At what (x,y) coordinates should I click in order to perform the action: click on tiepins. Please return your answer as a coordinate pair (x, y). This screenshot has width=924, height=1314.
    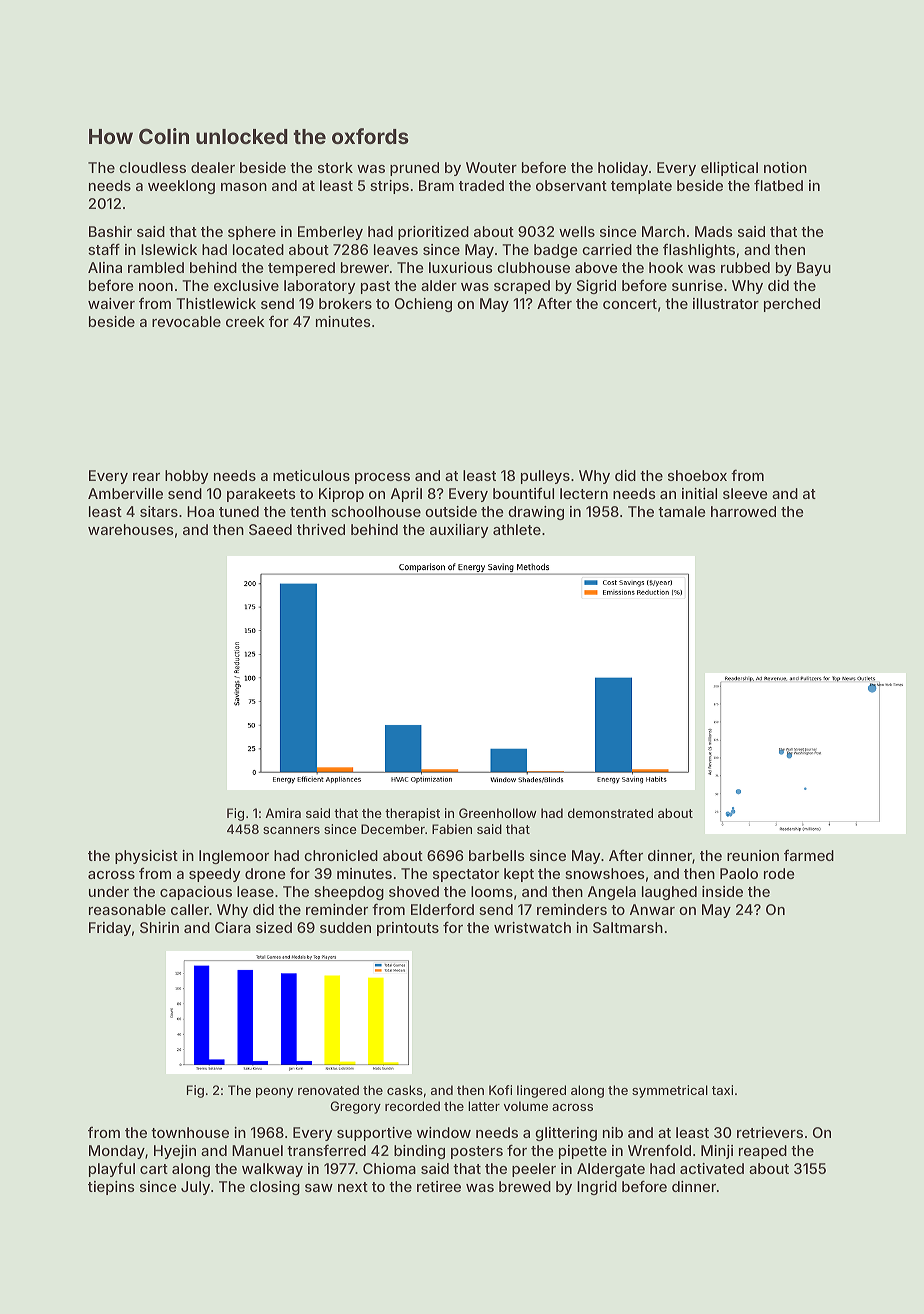
    Looking at the image, I should click on (111, 1188).
